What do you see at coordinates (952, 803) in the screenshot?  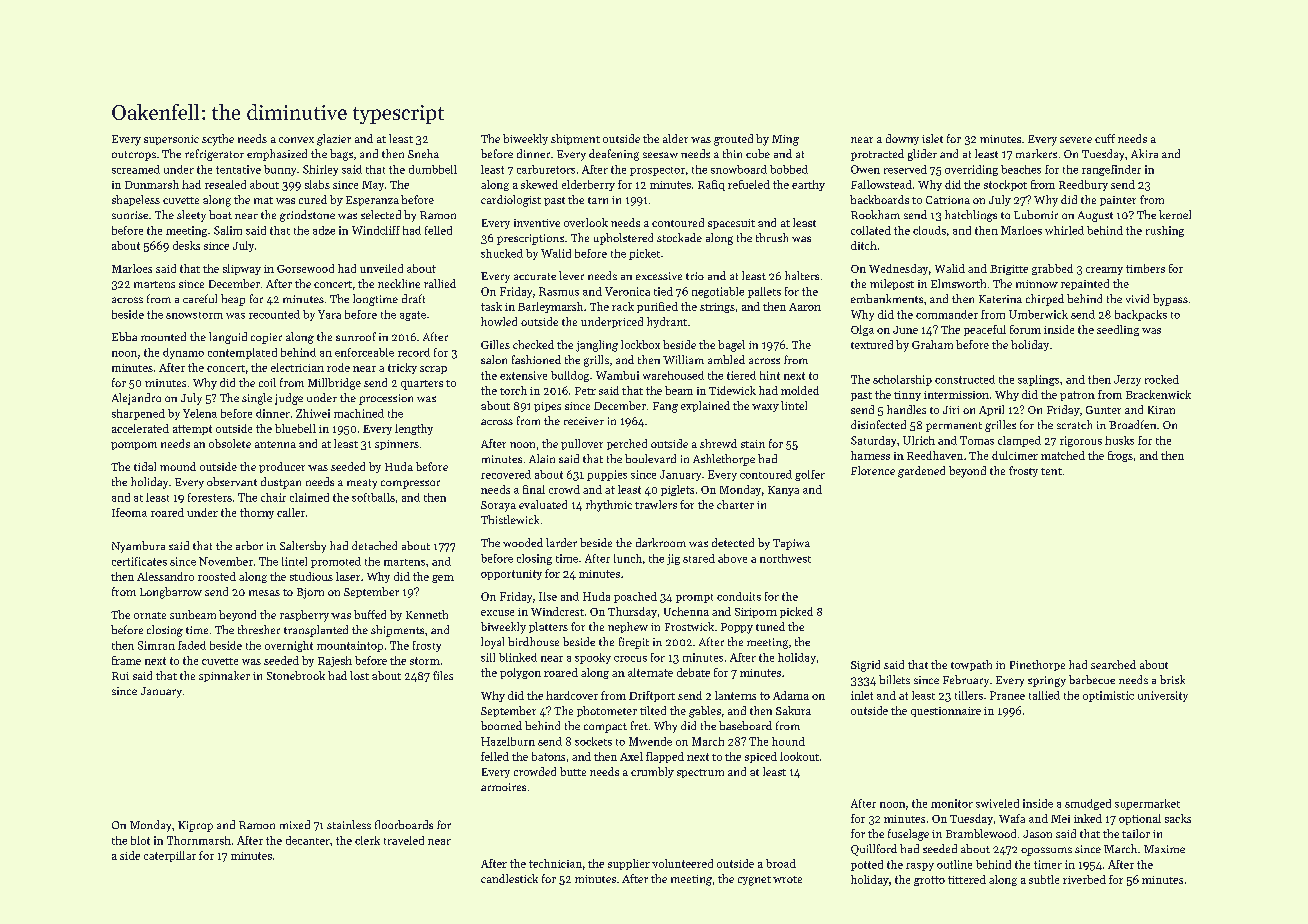 I see `monitor` at bounding box center [952, 803].
